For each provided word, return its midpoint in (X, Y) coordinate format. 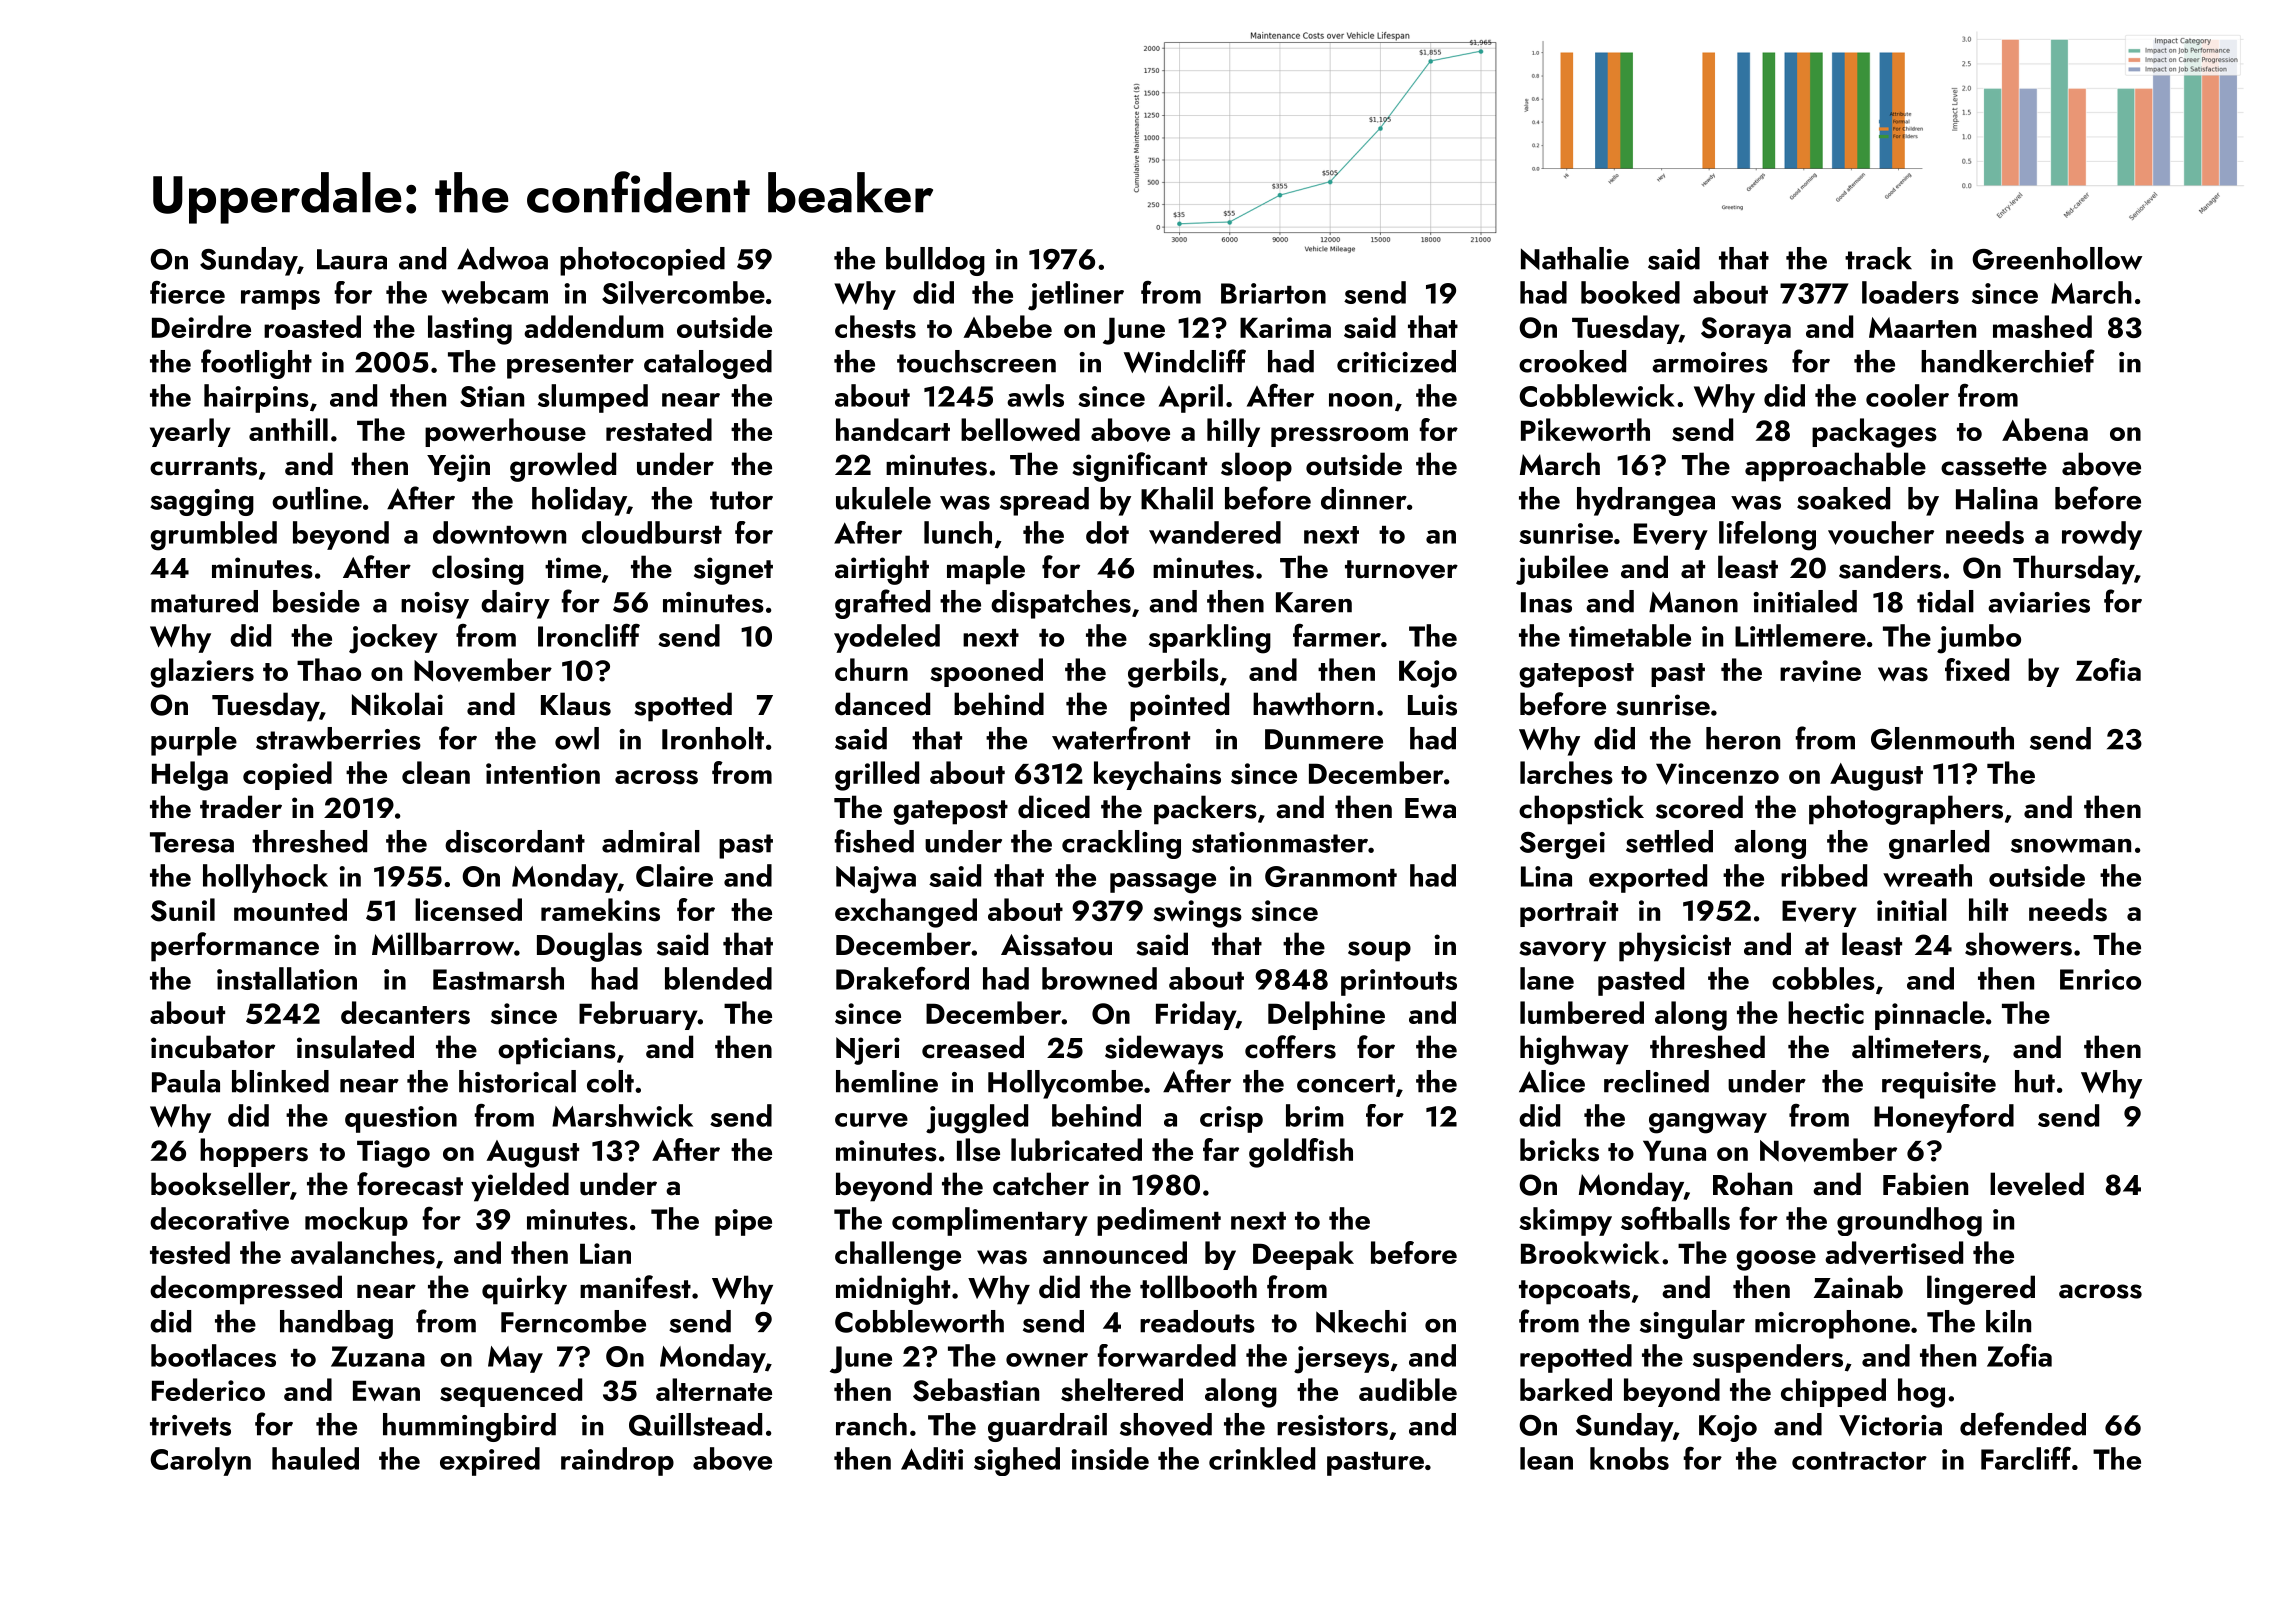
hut (2035, 1081)
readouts (1197, 1321)
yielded (520, 1187)
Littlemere (1800, 635)
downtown (499, 532)
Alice (1552, 1081)
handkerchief (2008, 361)
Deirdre (201, 326)
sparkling (1210, 639)
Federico (208, 1389)
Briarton (1273, 293)
